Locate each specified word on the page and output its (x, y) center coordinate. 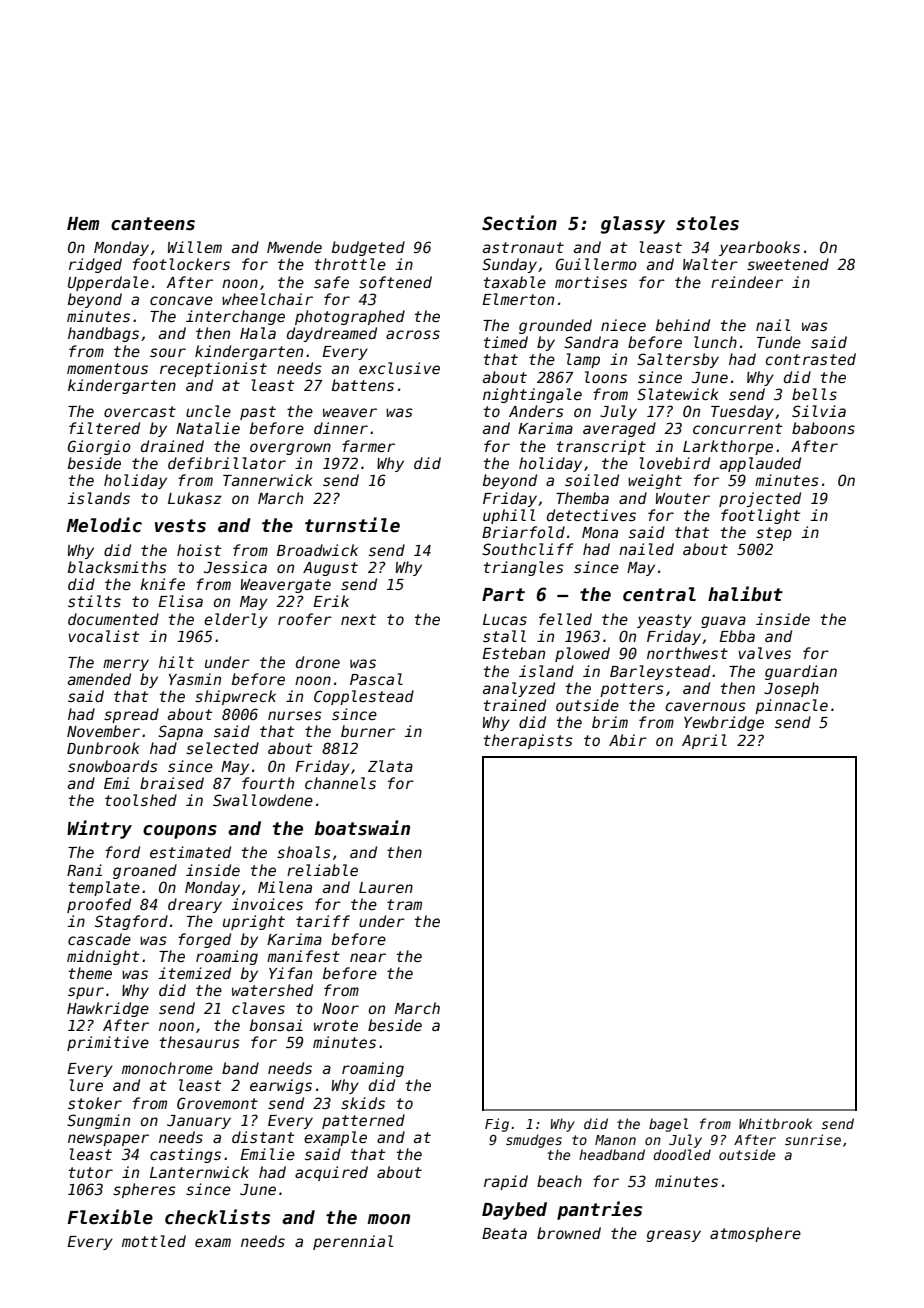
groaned (145, 871)
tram (404, 904)
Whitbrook (775, 1123)
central (659, 594)
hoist (199, 550)
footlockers (181, 264)
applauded (760, 464)
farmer (368, 446)
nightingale (532, 395)
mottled (154, 1241)
